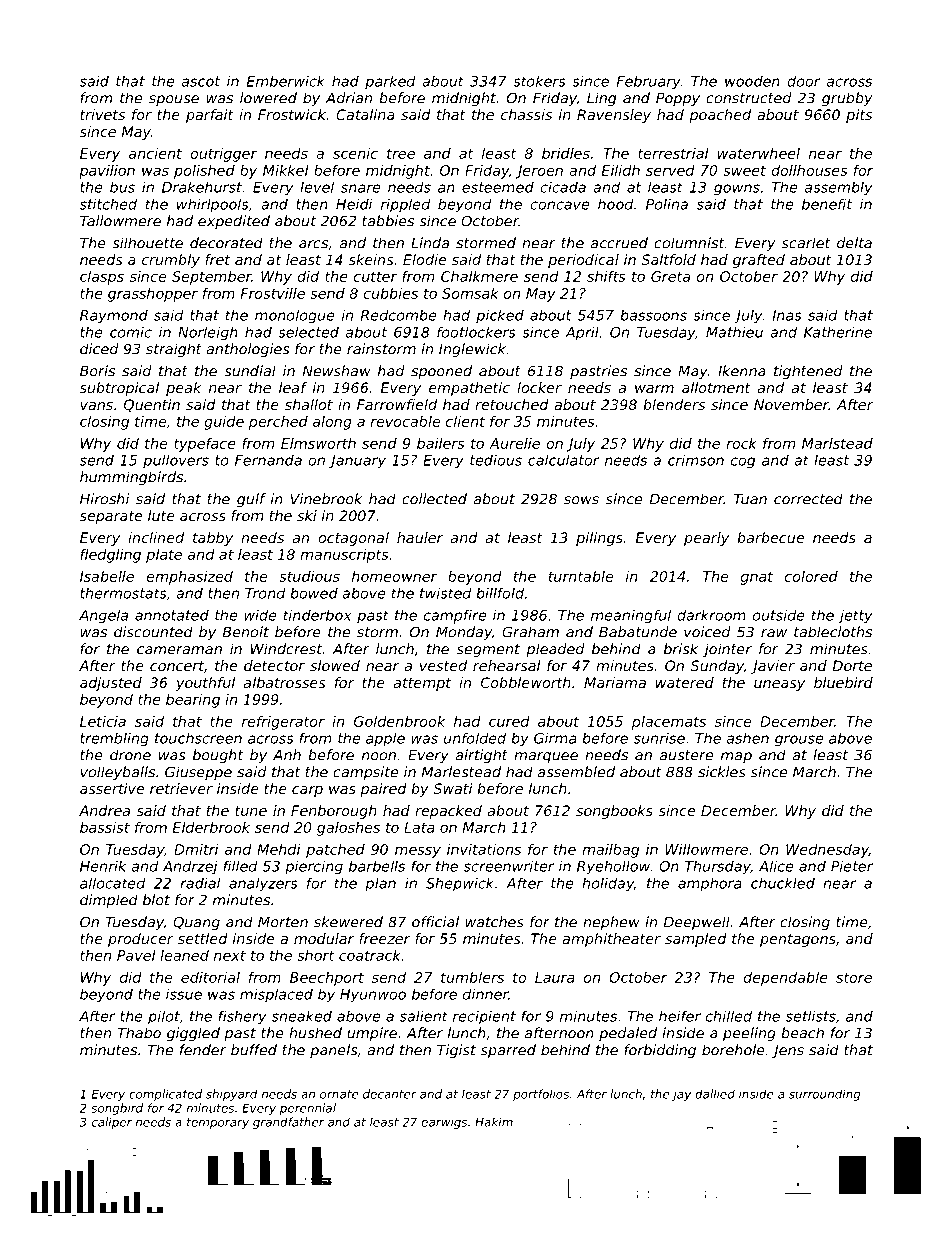 This document has height=1233, width=952. What do you see at coordinates (770, 537) in the document?
I see `barbecue` at bounding box center [770, 537].
